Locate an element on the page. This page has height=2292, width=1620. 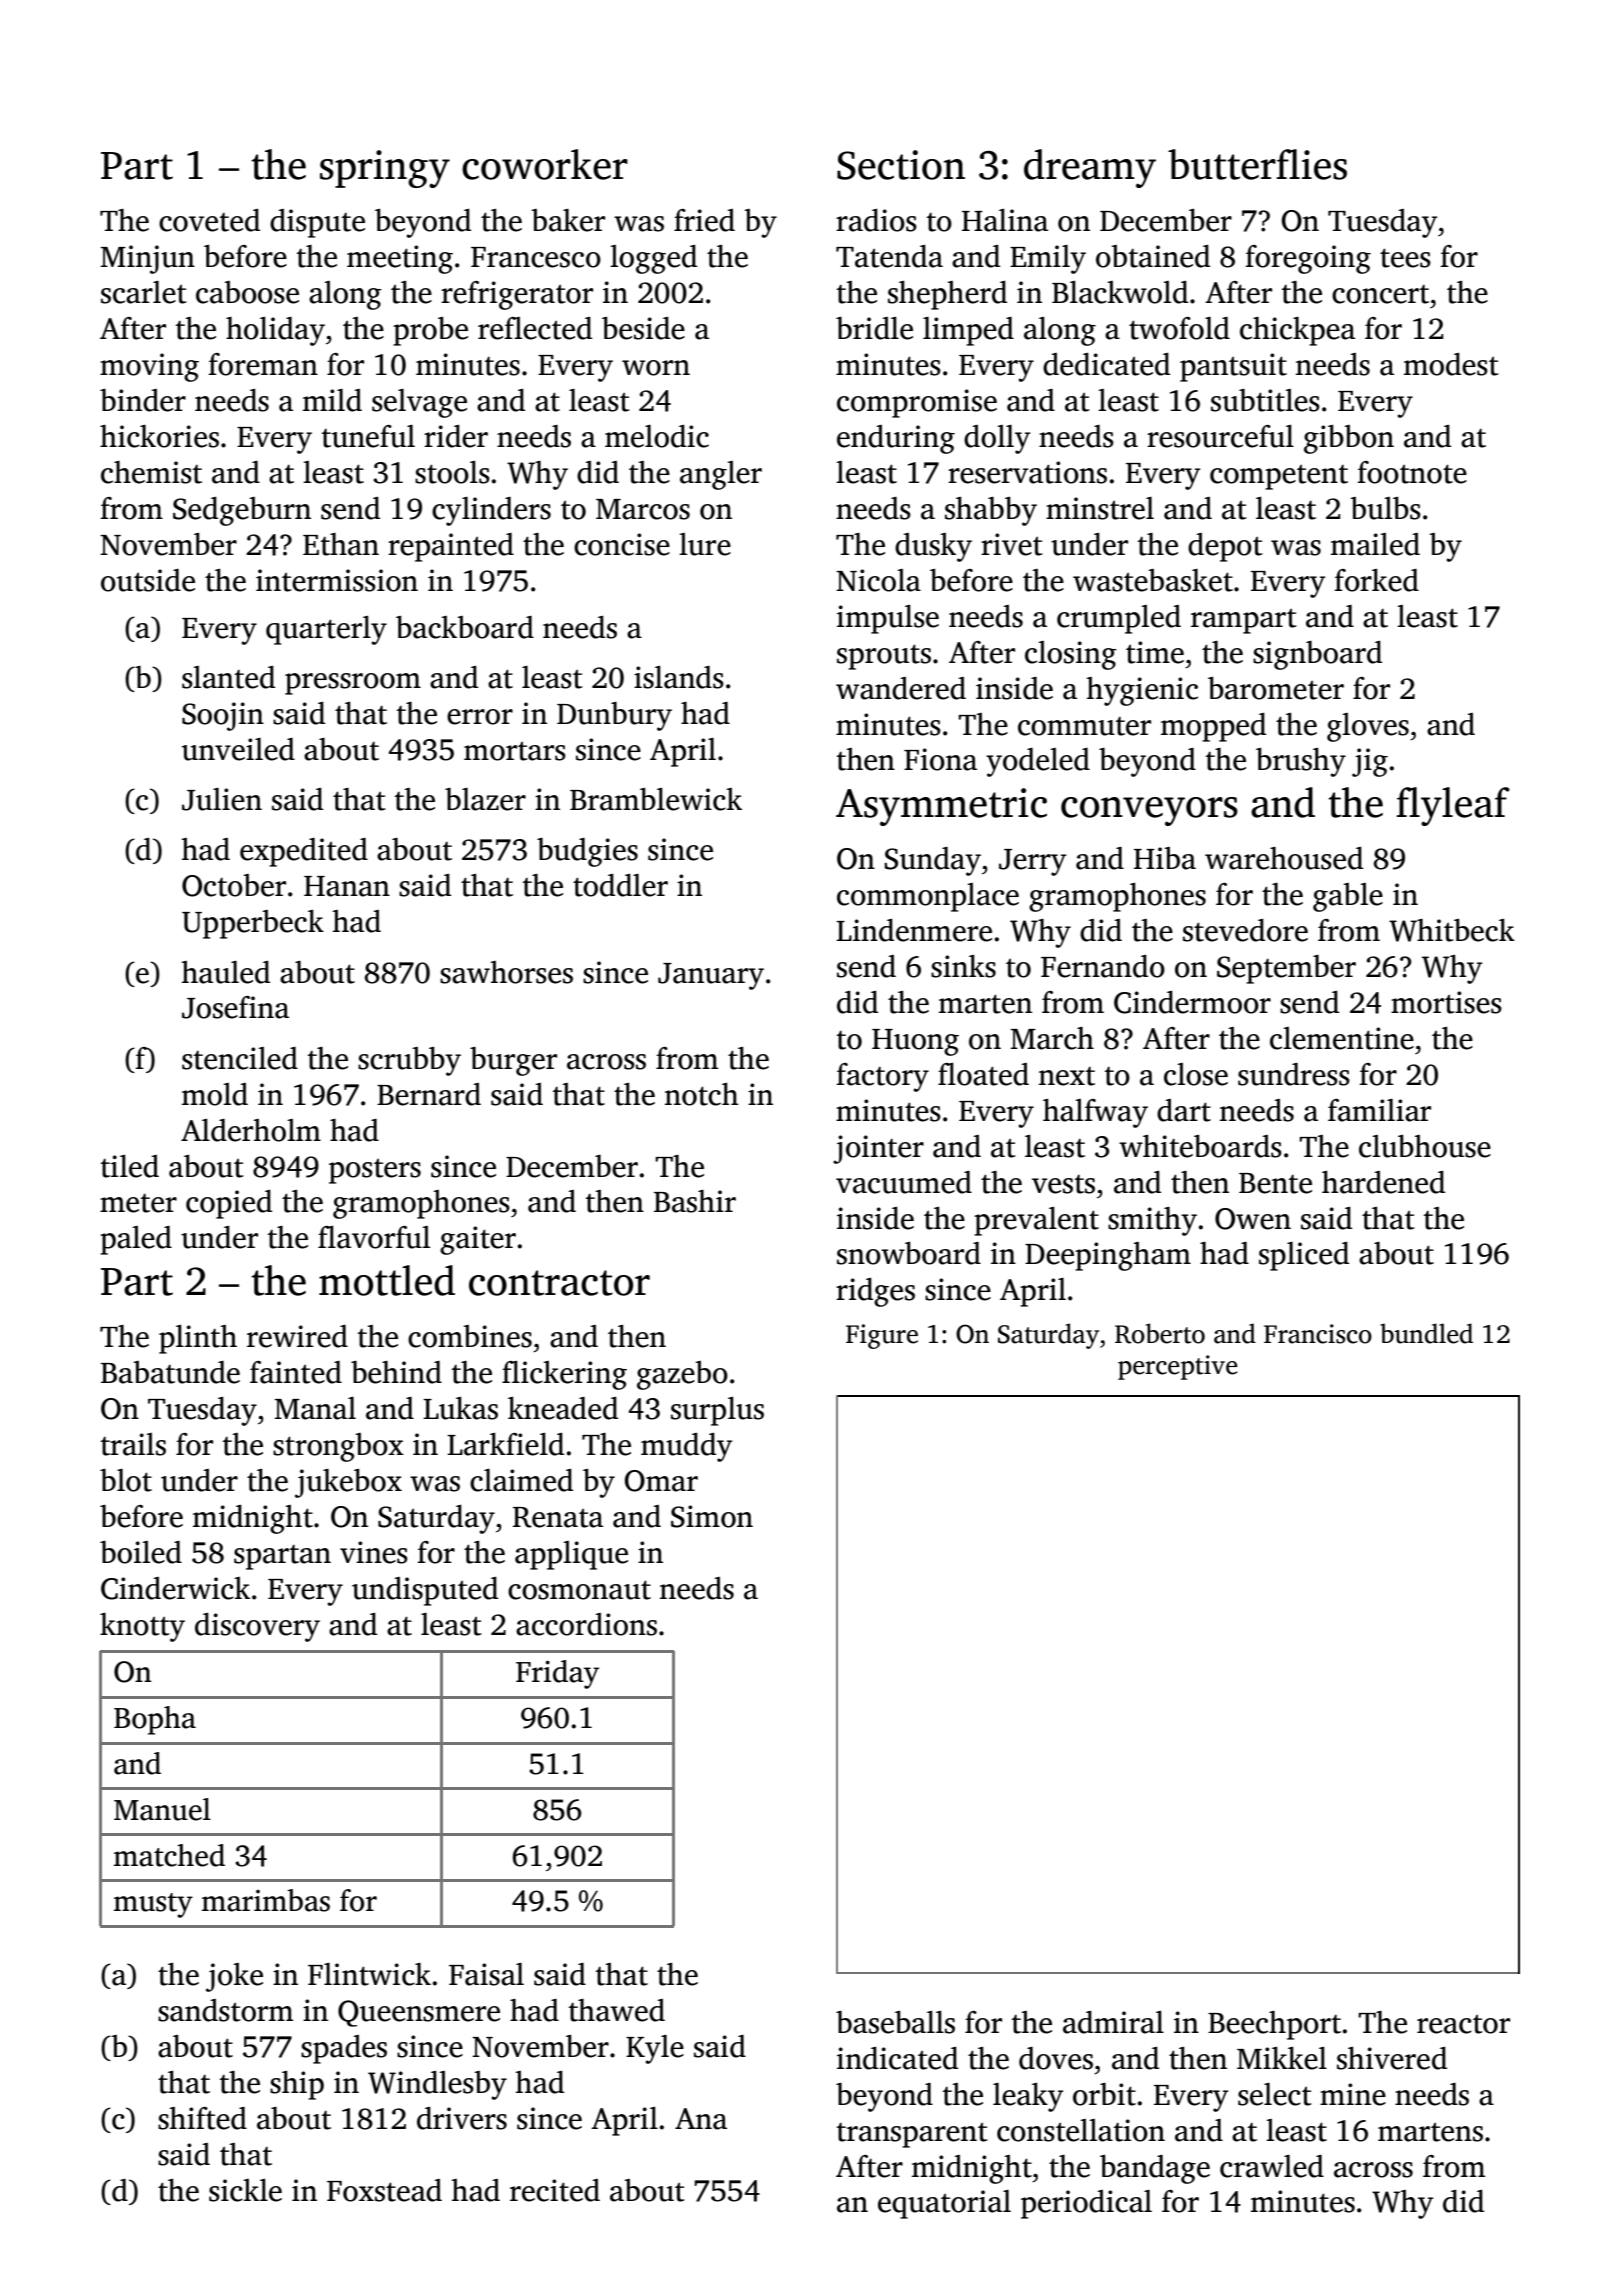
concise is located at coordinates (622, 544).
